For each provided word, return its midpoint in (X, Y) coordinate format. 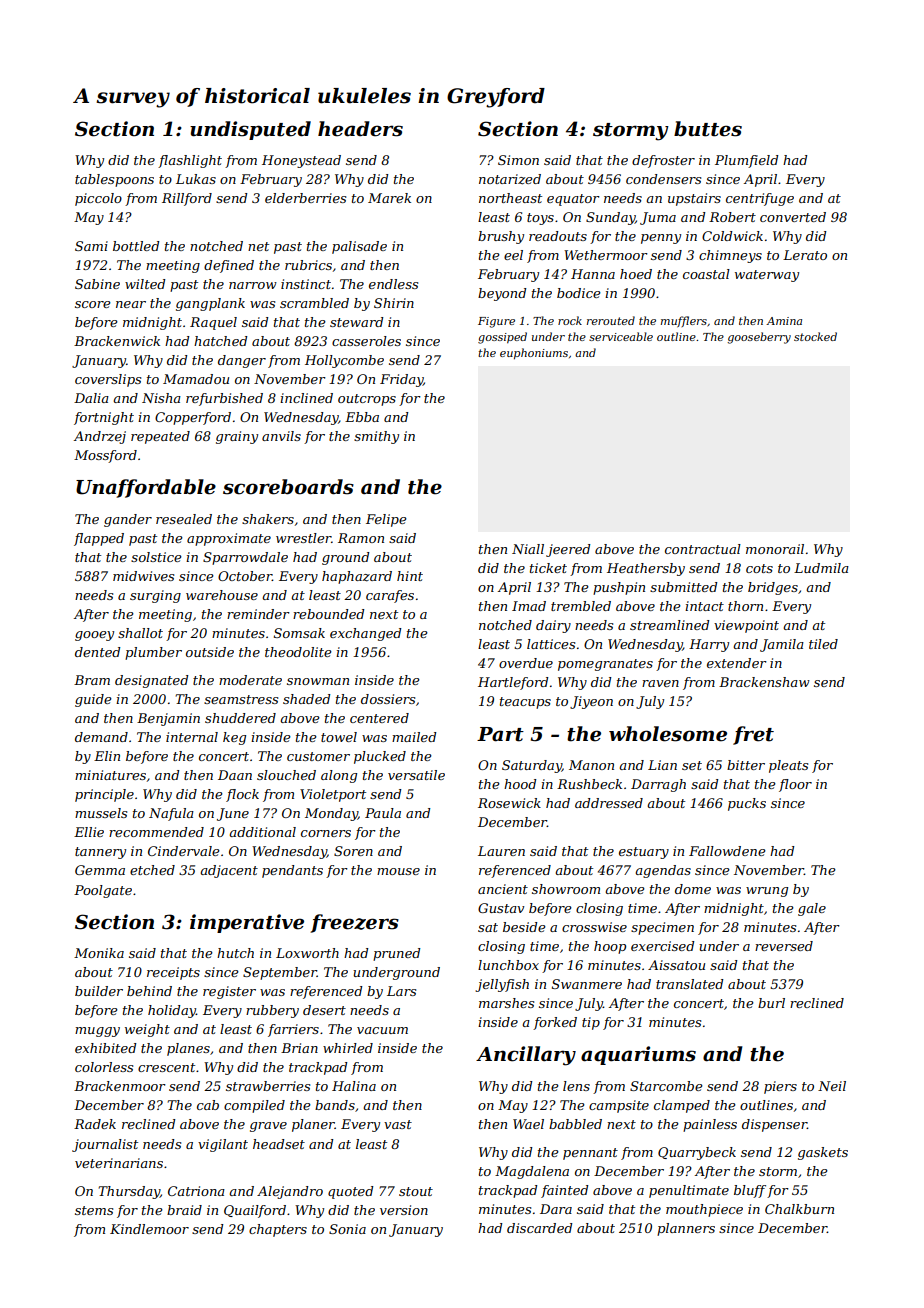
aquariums (638, 1055)
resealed (184, 519)
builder (99, 991)
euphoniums (534, 354)
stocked (815, 336)
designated (151, 681)
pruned (396, 954)
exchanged (365, 634)
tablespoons (114, 180)
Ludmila (821, 568)
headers (360, 129)
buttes (708, 129)
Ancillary (526, 1056)
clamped (682, 1106)
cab (208, 1105)
